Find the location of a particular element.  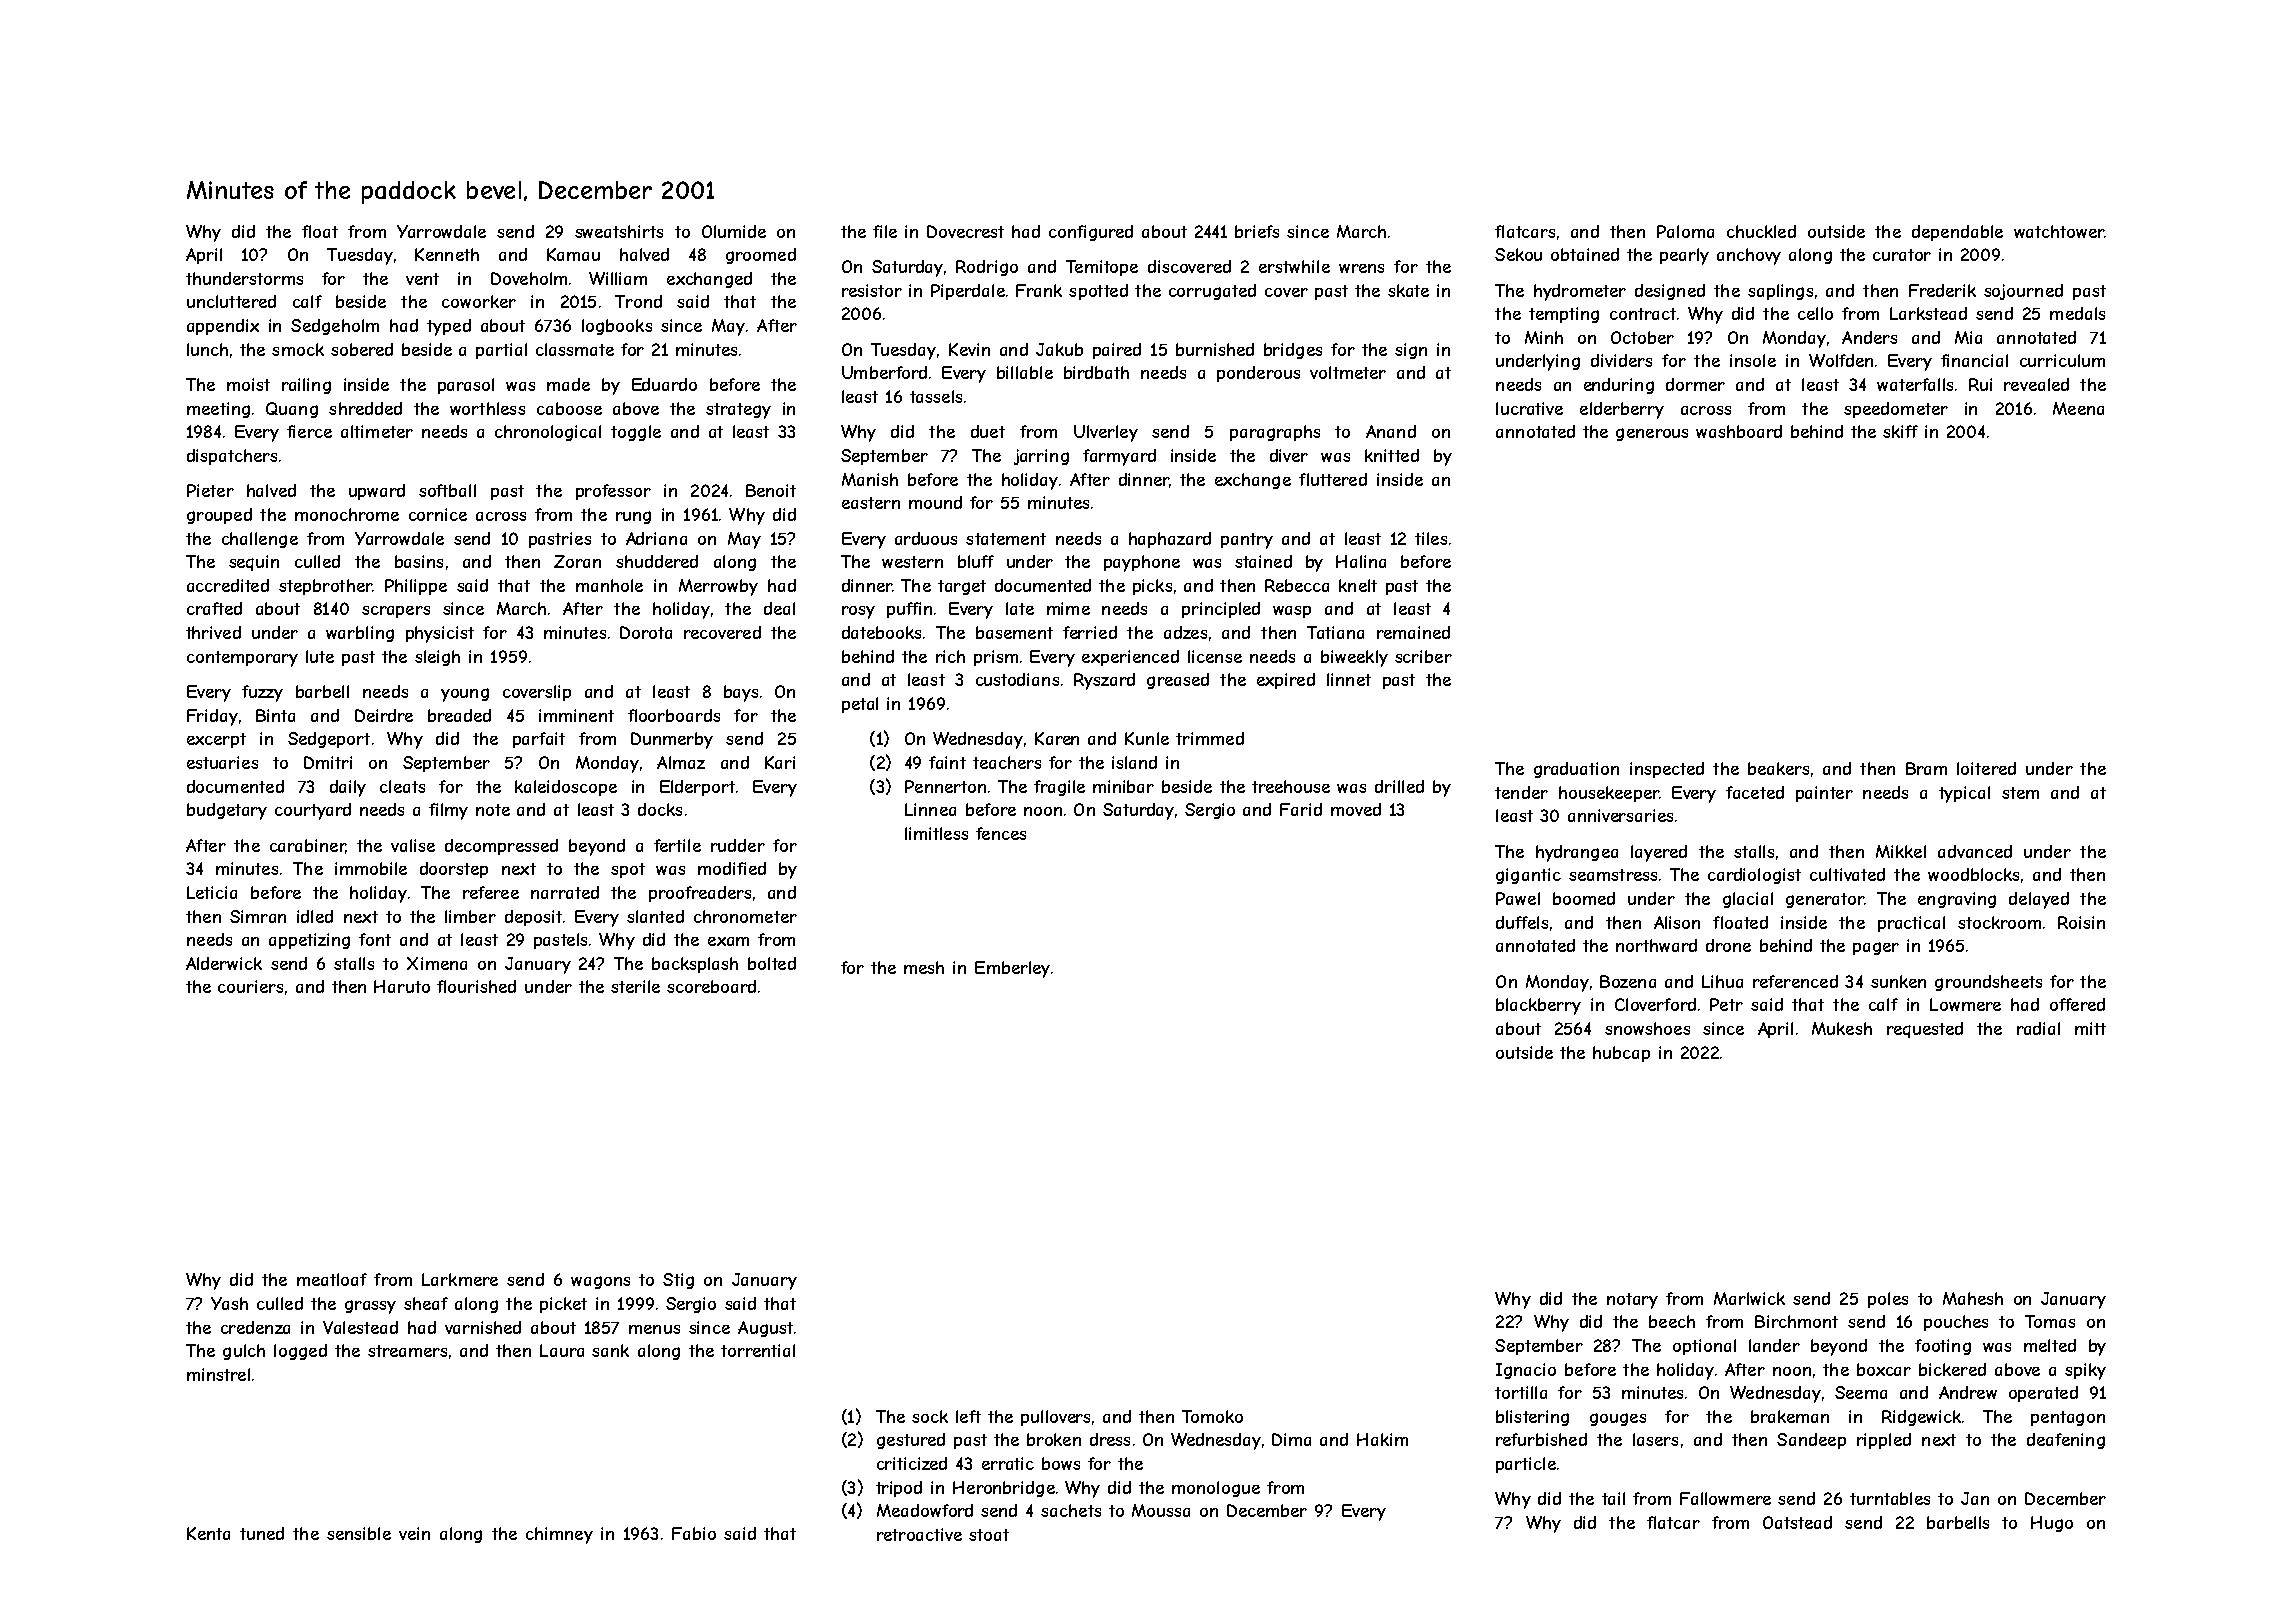

font is located at coordinates (375, 939).
